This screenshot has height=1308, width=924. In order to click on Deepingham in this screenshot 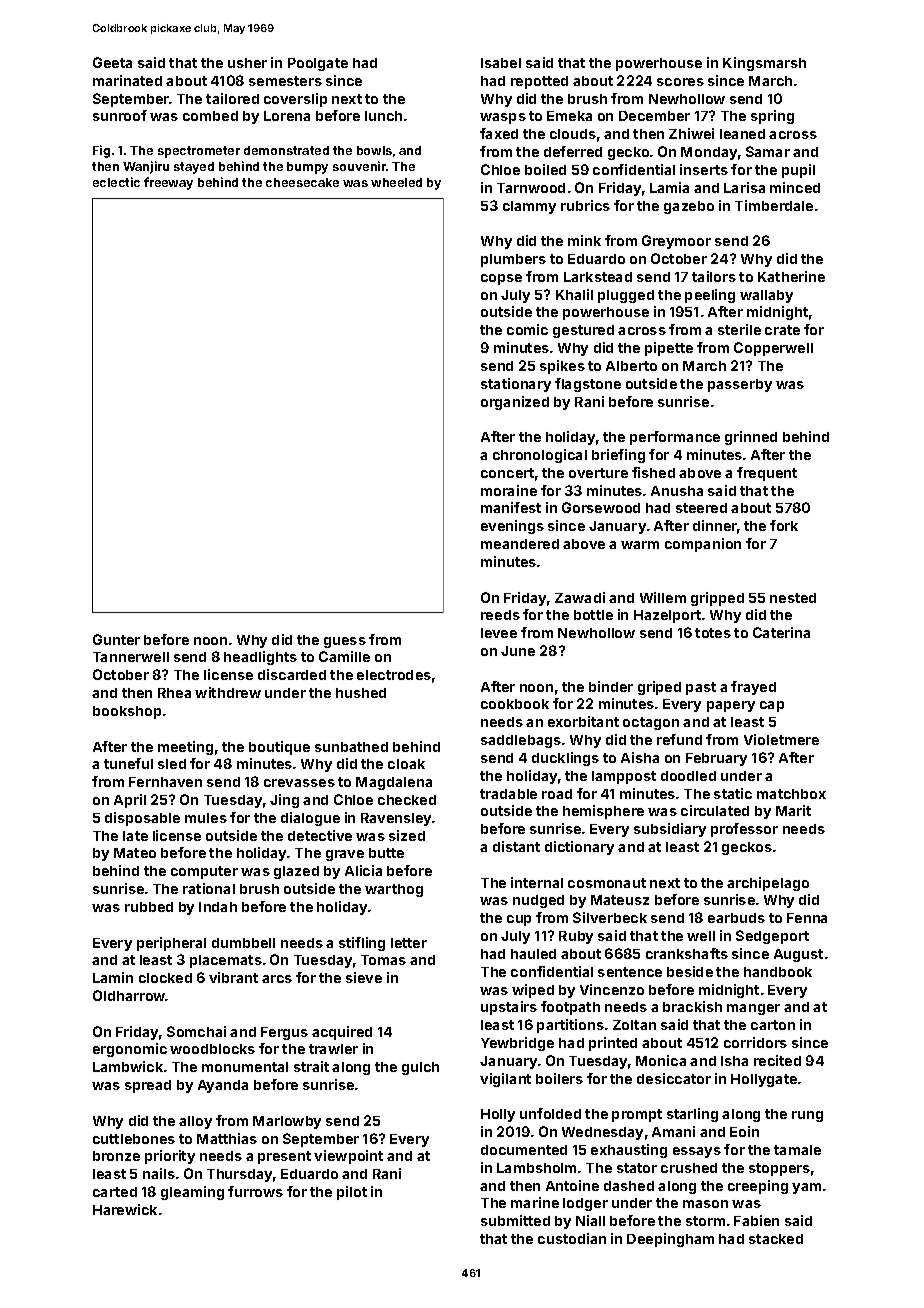, I will do `click(670, 1240)`.
